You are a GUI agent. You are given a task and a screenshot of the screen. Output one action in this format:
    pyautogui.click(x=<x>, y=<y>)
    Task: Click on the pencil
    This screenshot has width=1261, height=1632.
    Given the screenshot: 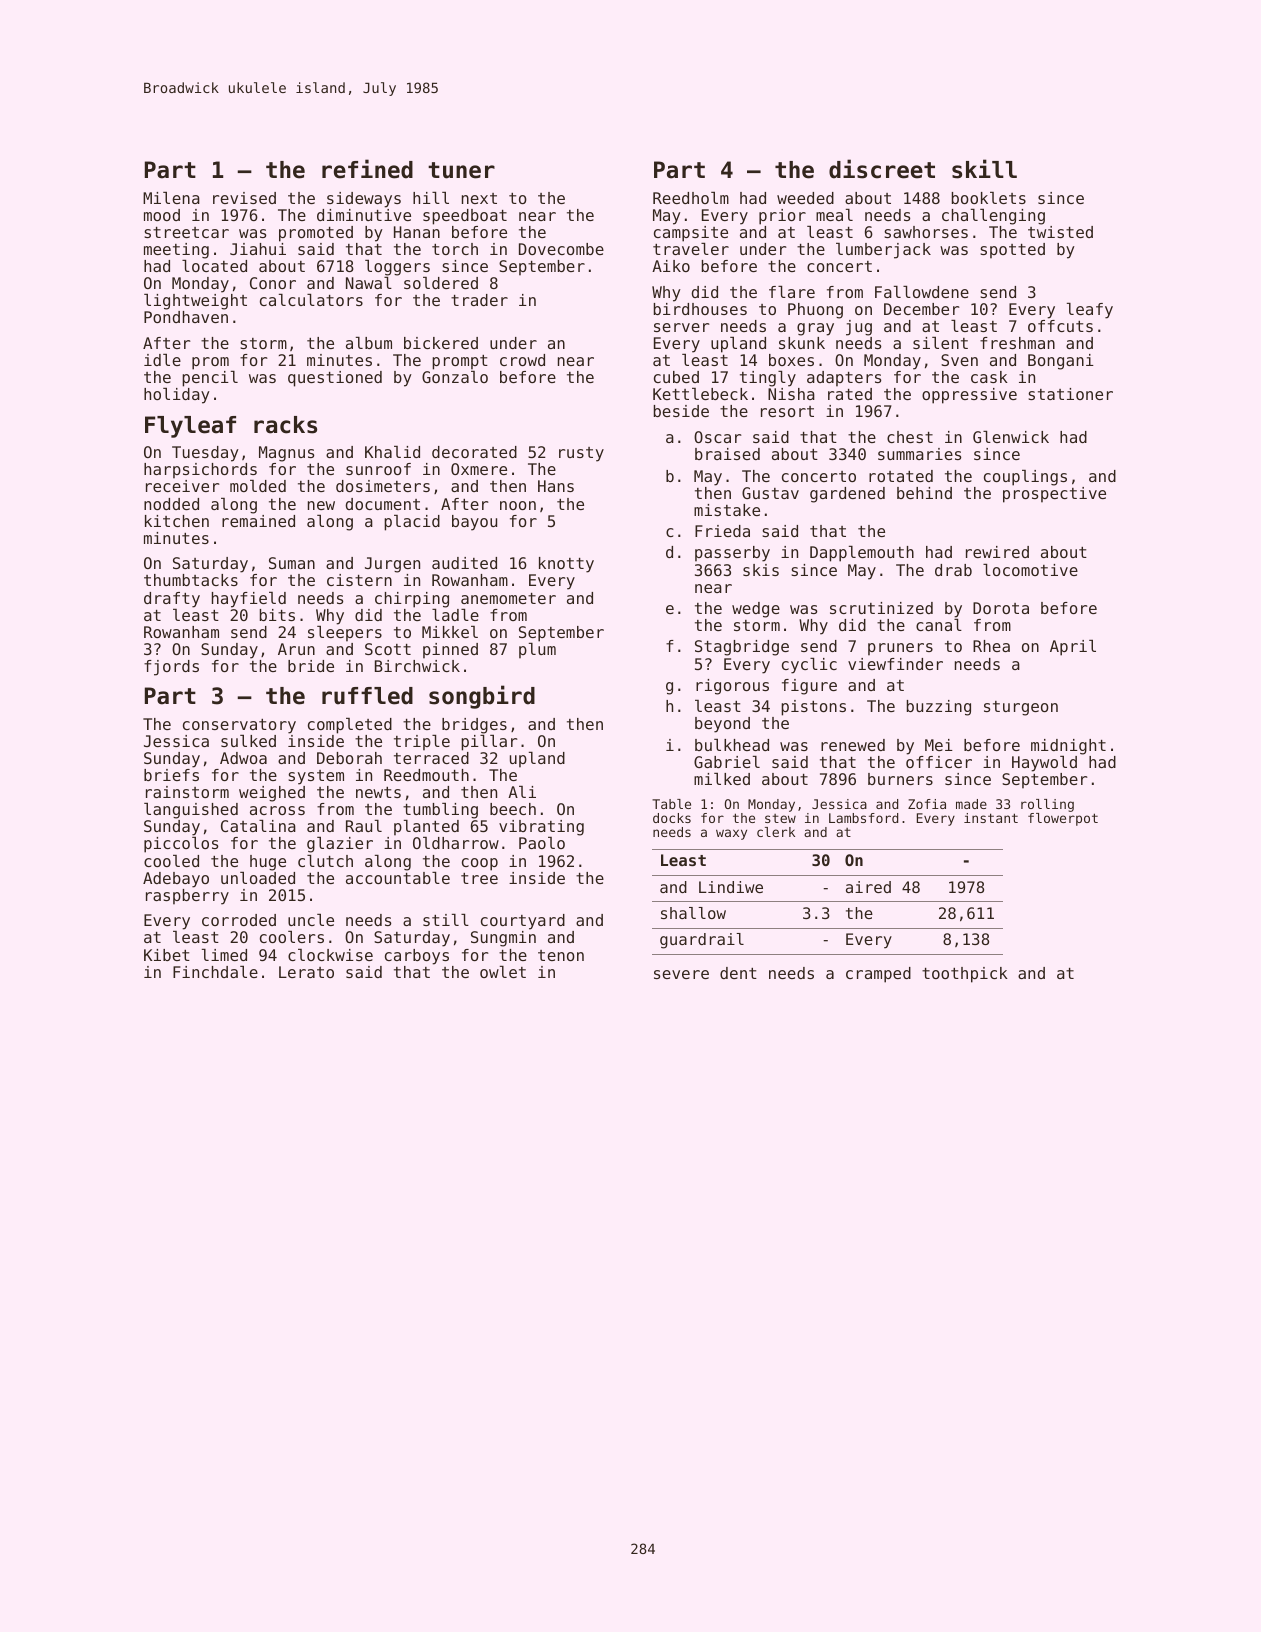 What is the action you would take?
    pyautogui.click(x=210, y=379)
